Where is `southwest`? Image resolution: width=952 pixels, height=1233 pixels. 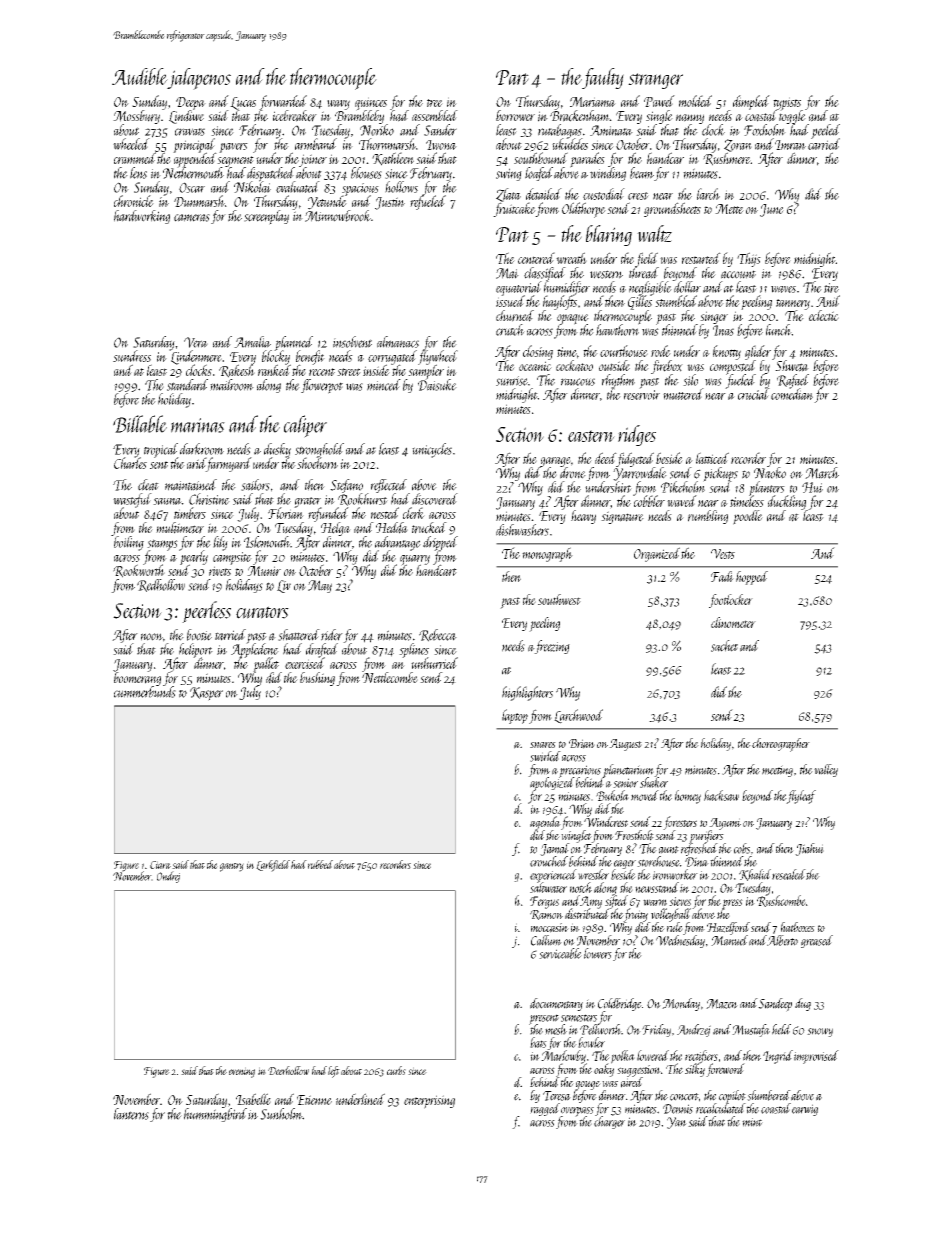
southwest is located at coordinates (559, 599).
